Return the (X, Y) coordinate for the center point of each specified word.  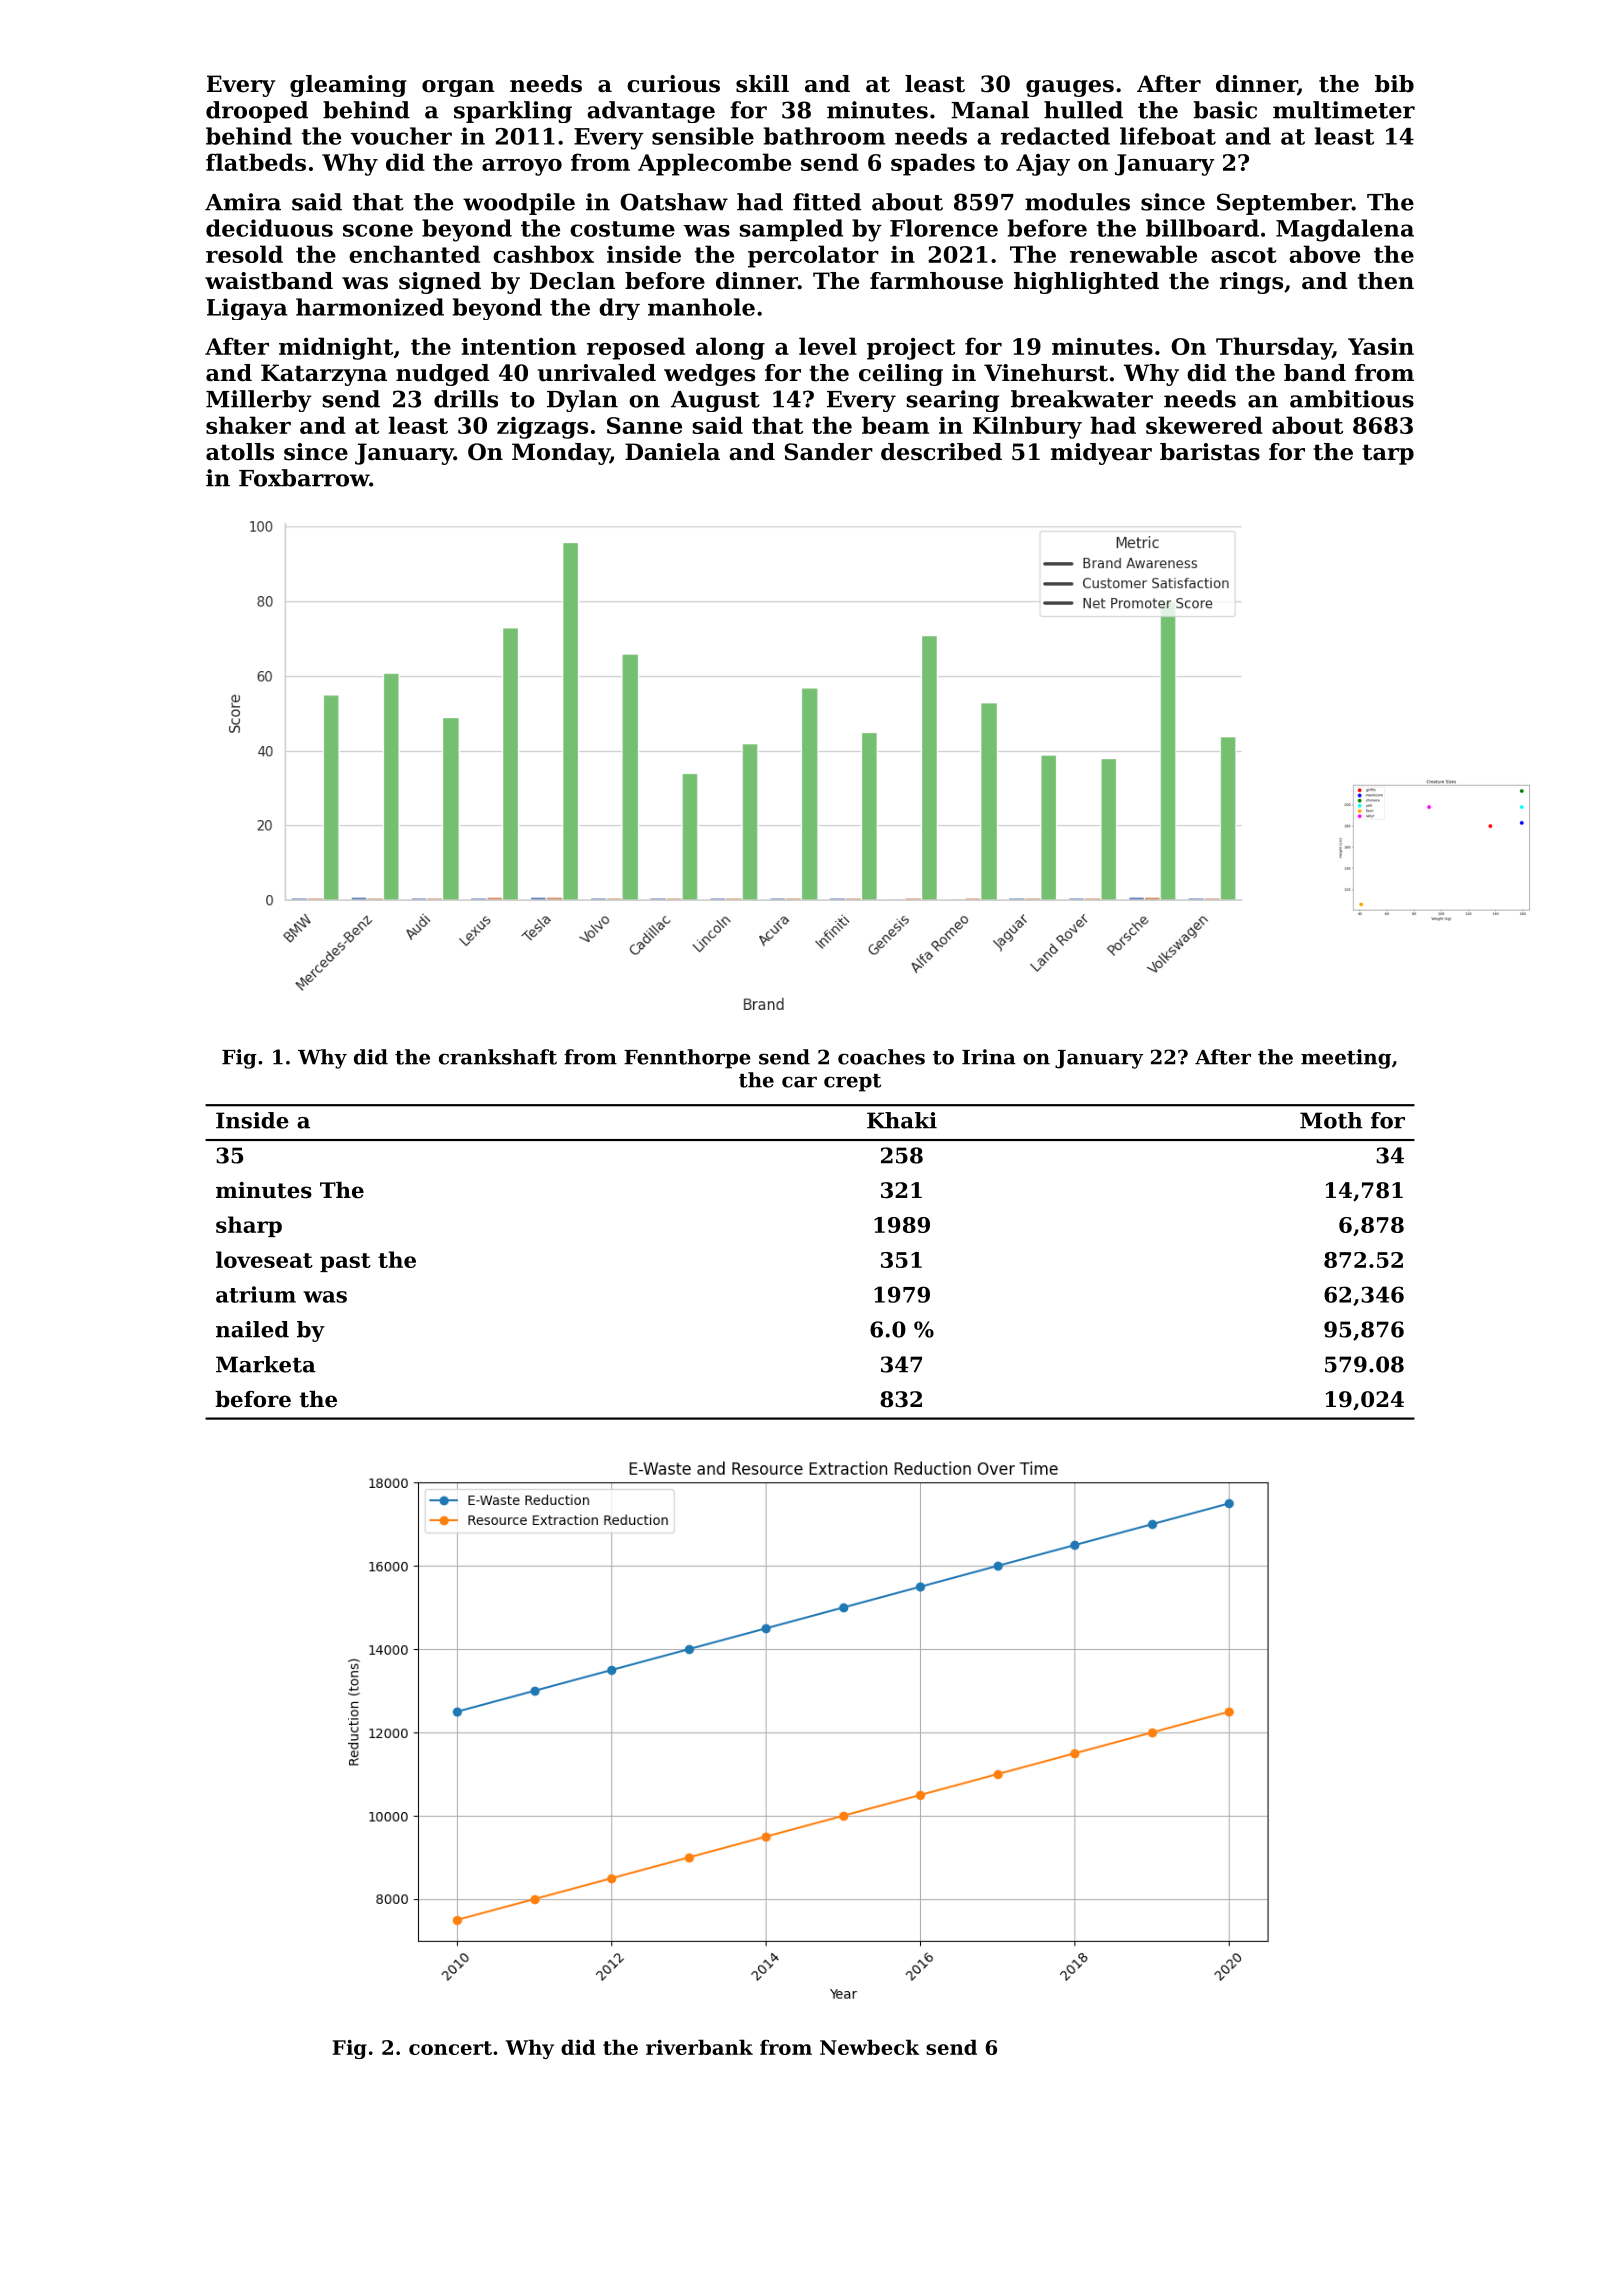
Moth (1331, 1120)
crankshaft (498, 1057)
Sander (829, 452)
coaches (881, 1057)
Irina (989, 1057)
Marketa (266, 1364)
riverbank (699, 2047)
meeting (1346, 1059)
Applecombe (714, 164)
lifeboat (1168, 136)
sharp (249, 1226)
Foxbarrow (304, 478)
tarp (1388, 454)
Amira (243, 202)
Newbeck (869, 2047)
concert (450, 2048)
